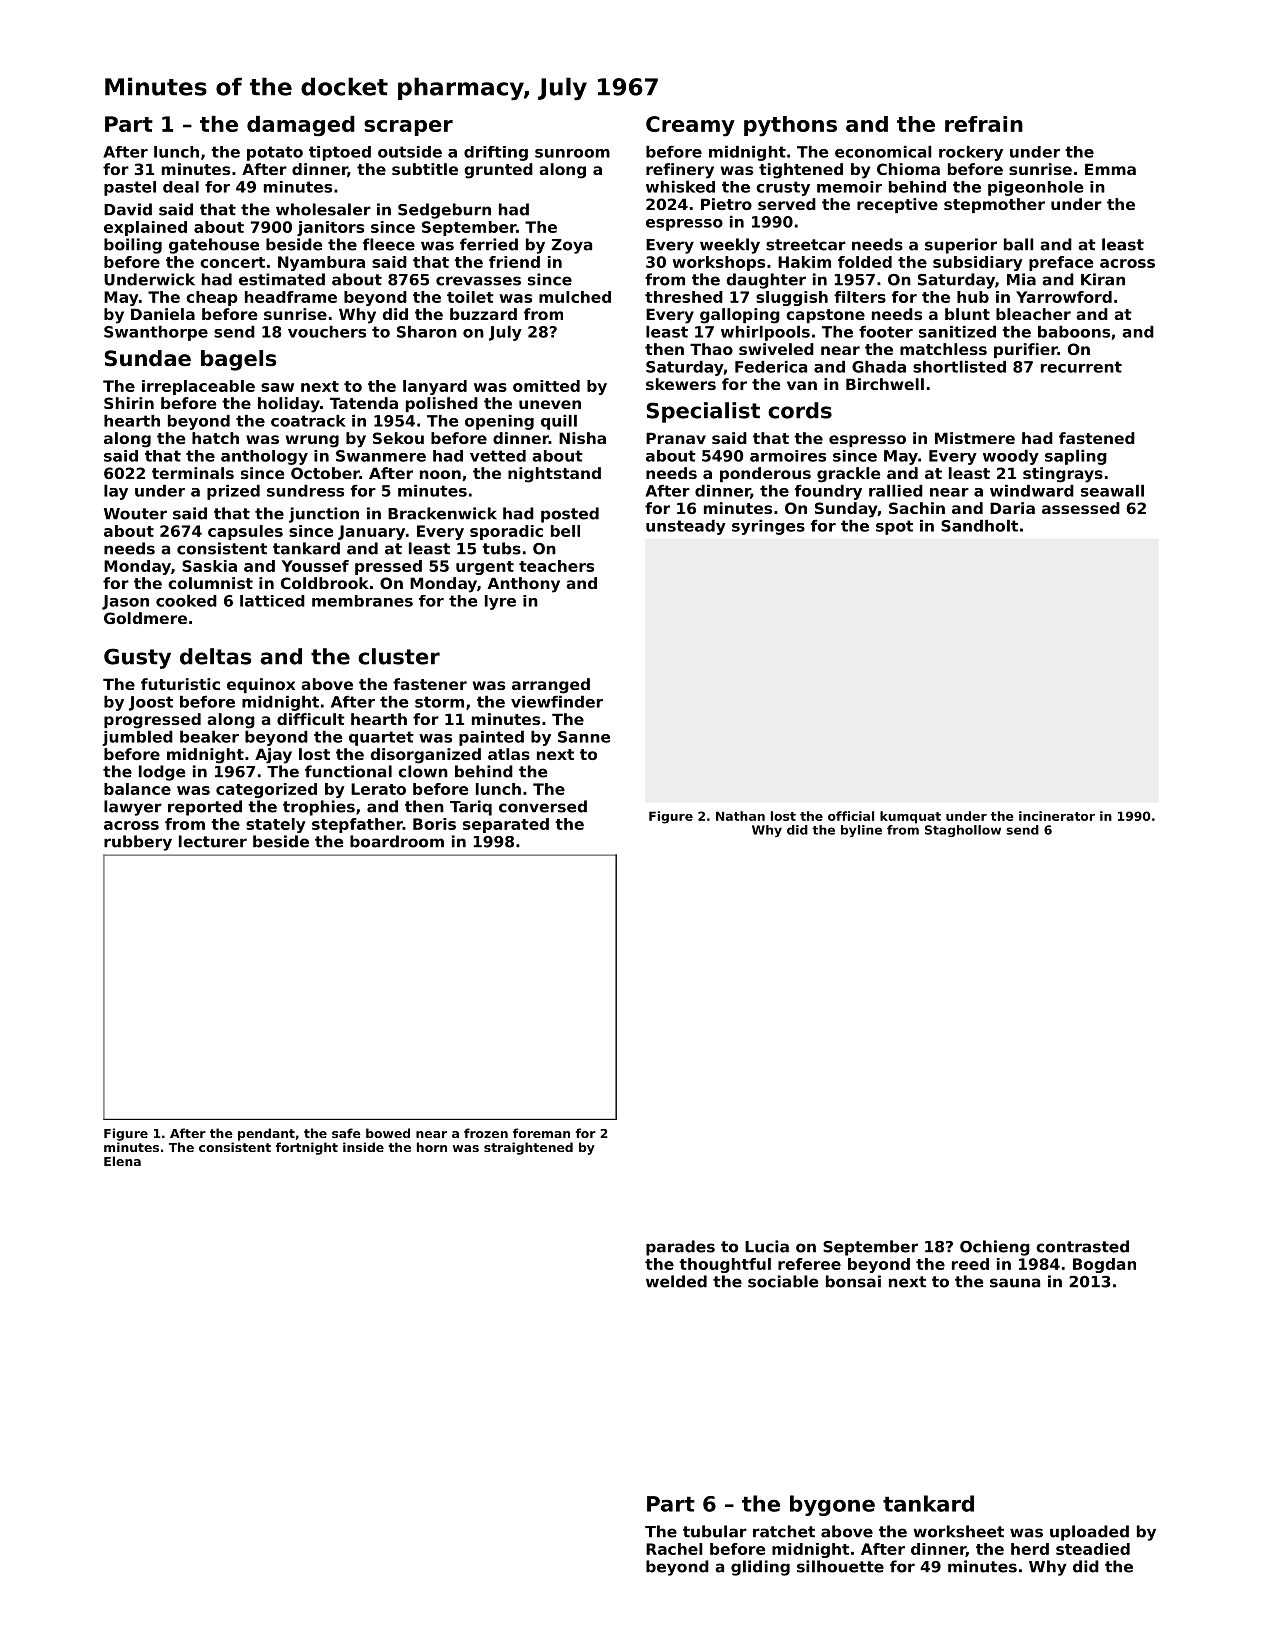  I want to click on wholesaler, so click(323, 209).
